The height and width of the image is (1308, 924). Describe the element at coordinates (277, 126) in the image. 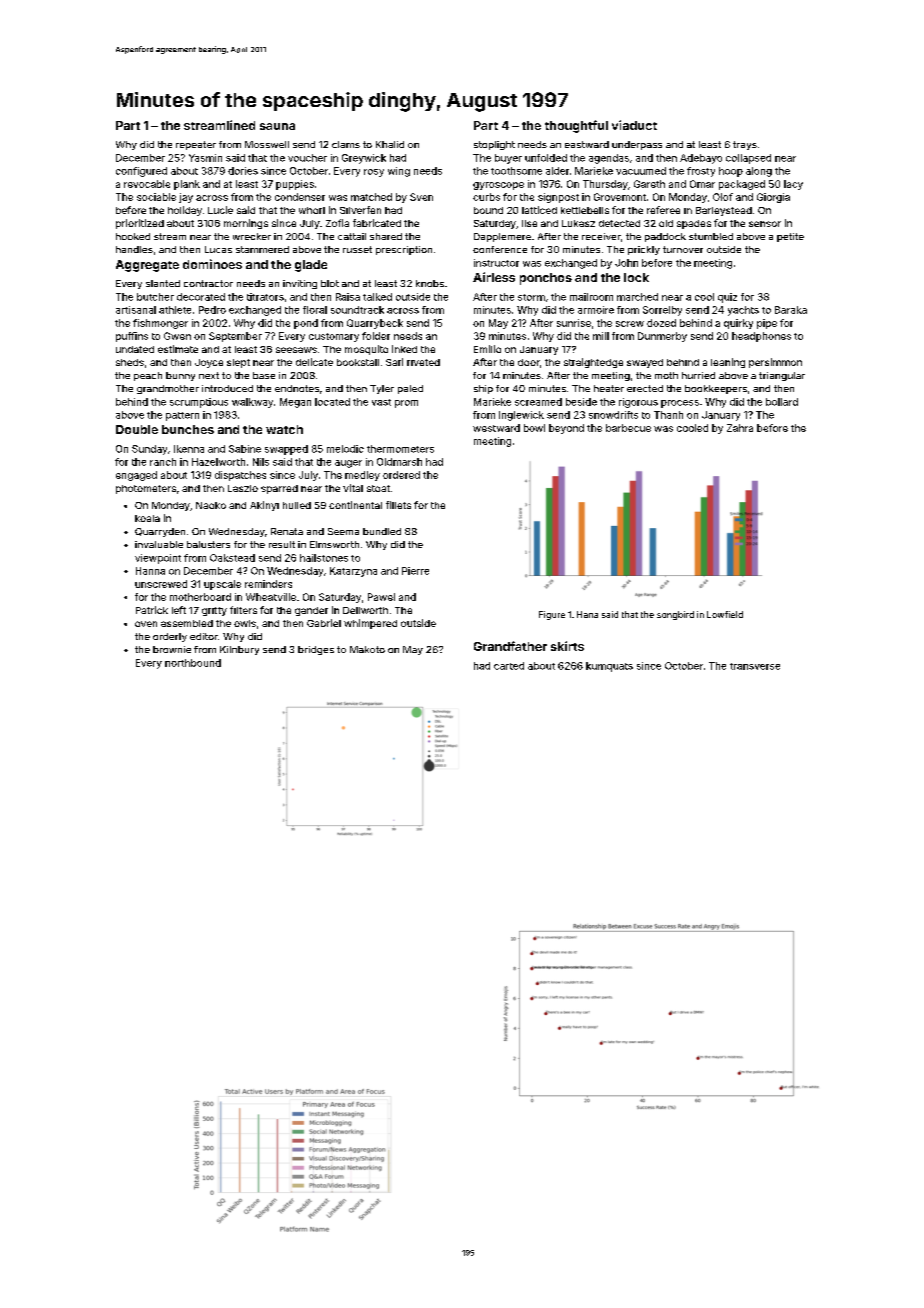

I see `sauna` at that location.
